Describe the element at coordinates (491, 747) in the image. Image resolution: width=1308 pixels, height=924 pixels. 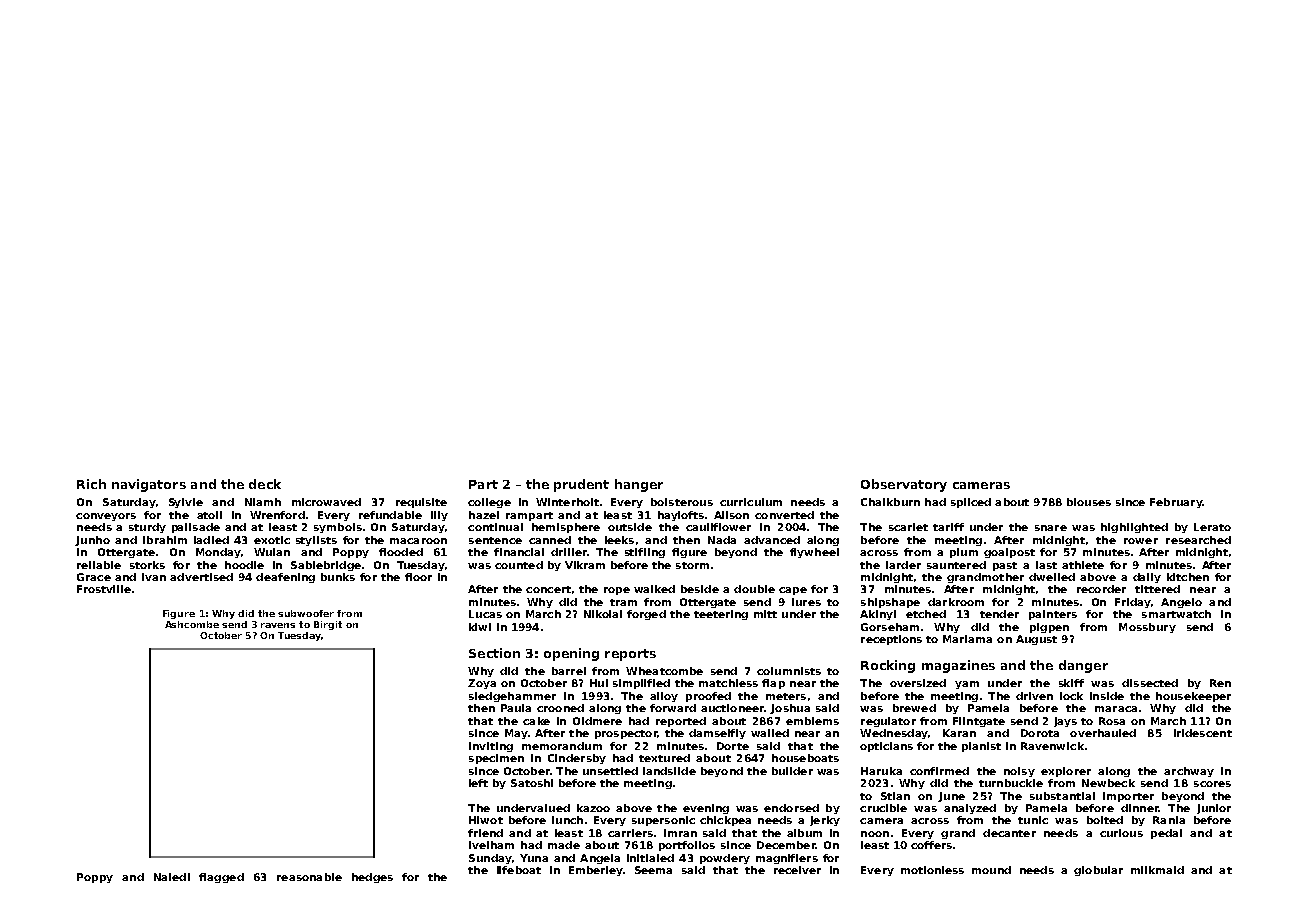
I see `inviting` at that location.
